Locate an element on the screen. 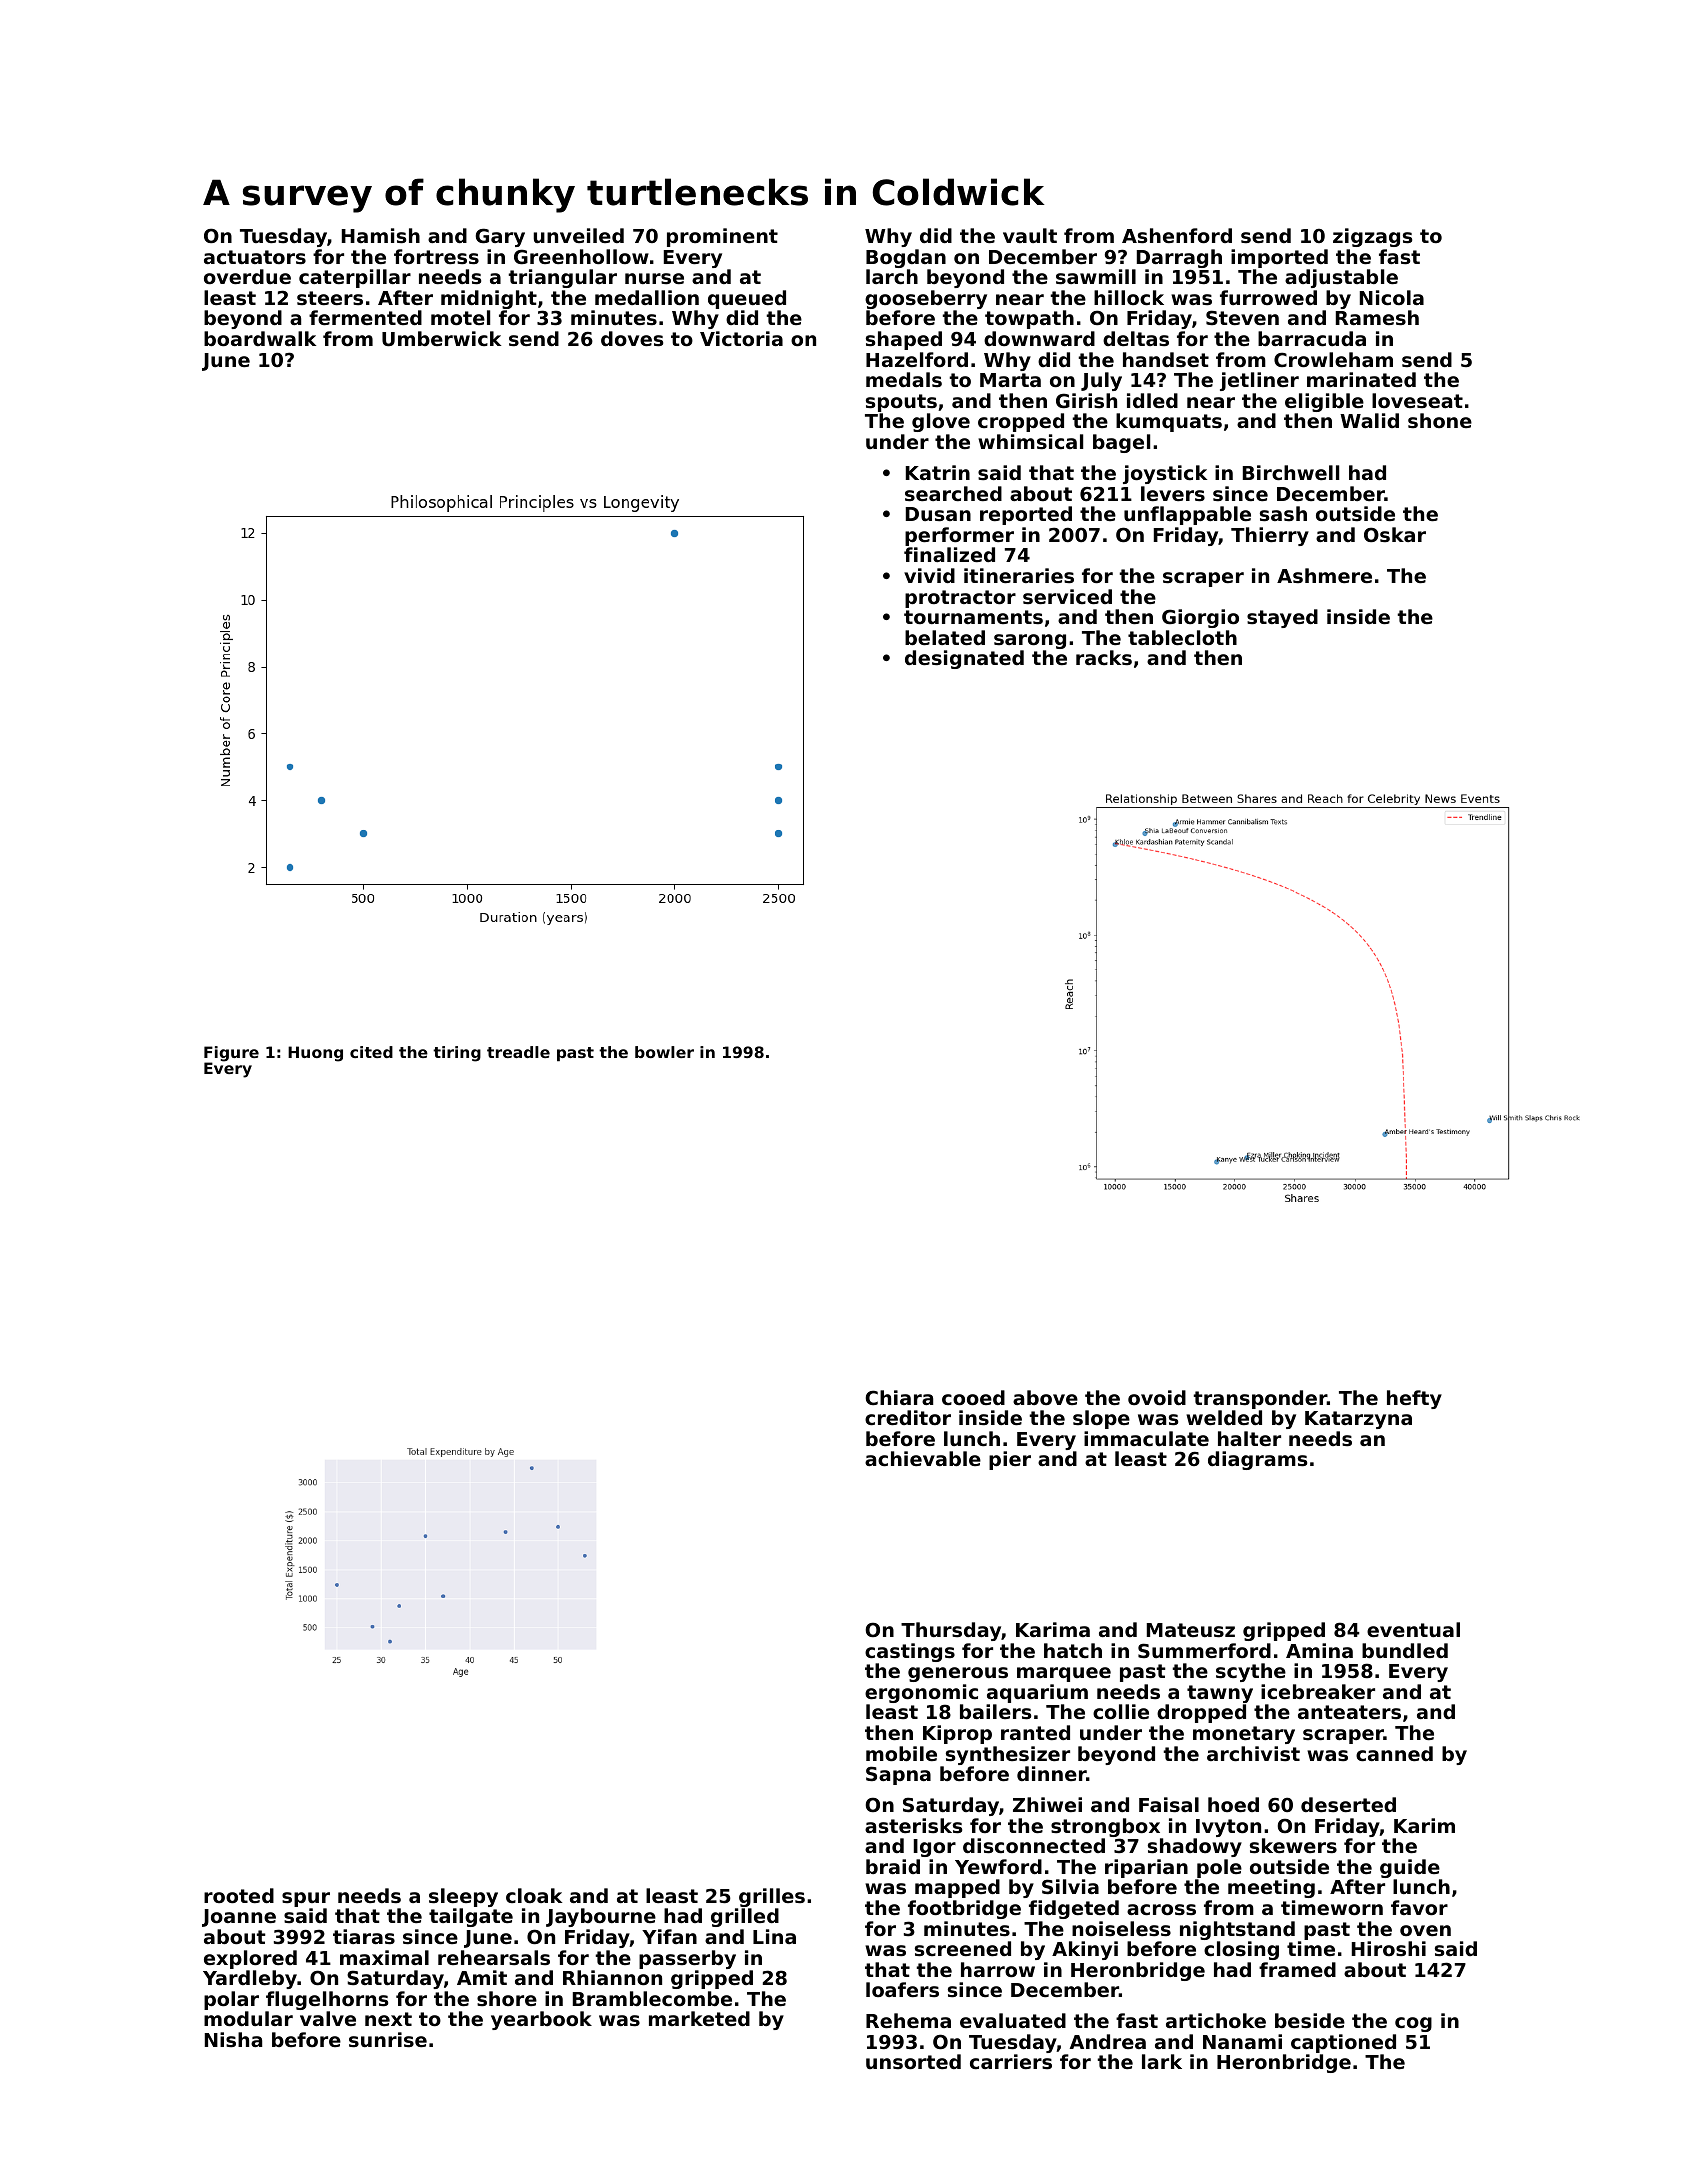 The height and width of the screenshot is (2178, 1683). bowler is located at coordinates (664, 1052).
